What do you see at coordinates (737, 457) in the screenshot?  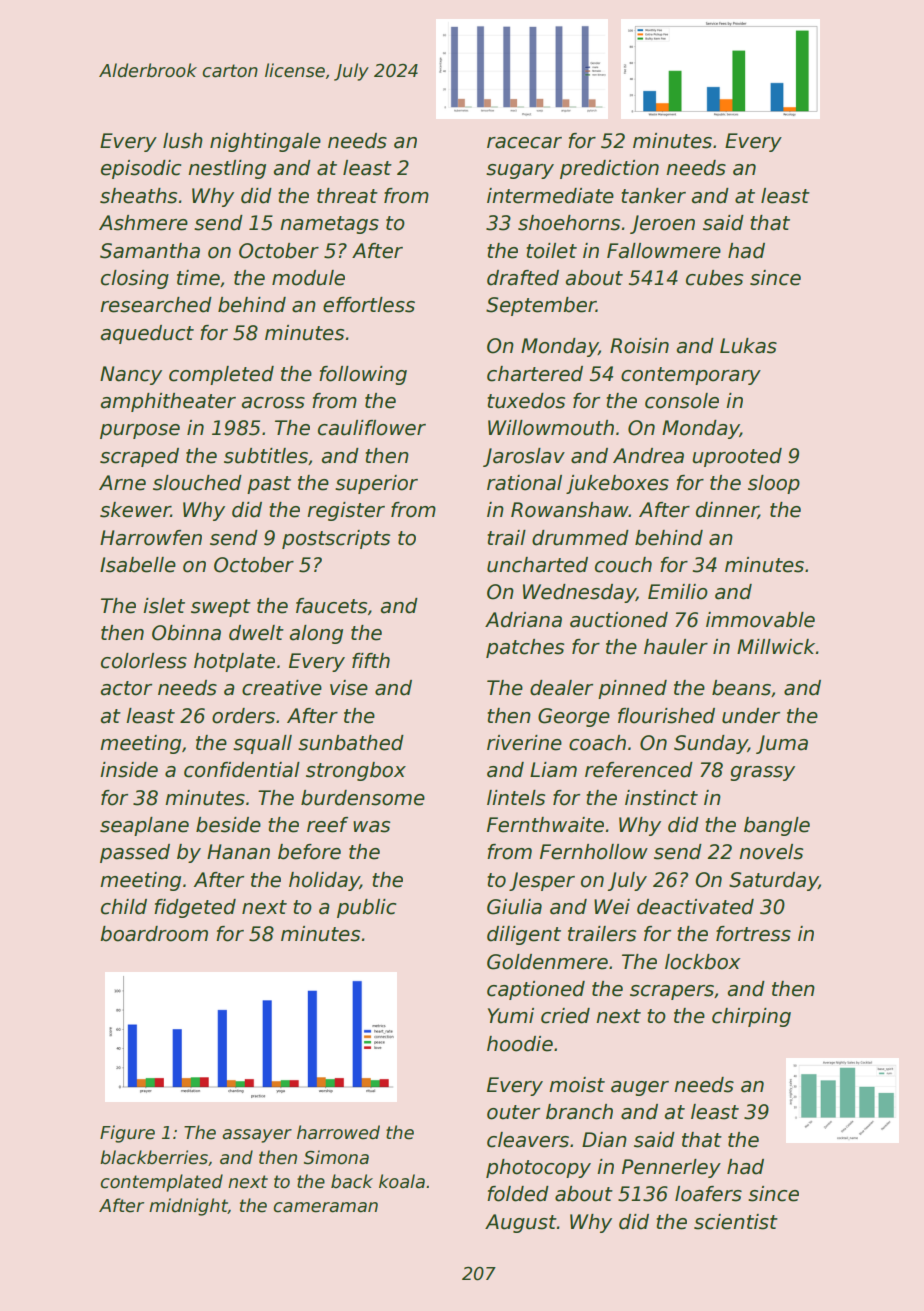 I see `uprooted` at bounding box center [737, 457].
